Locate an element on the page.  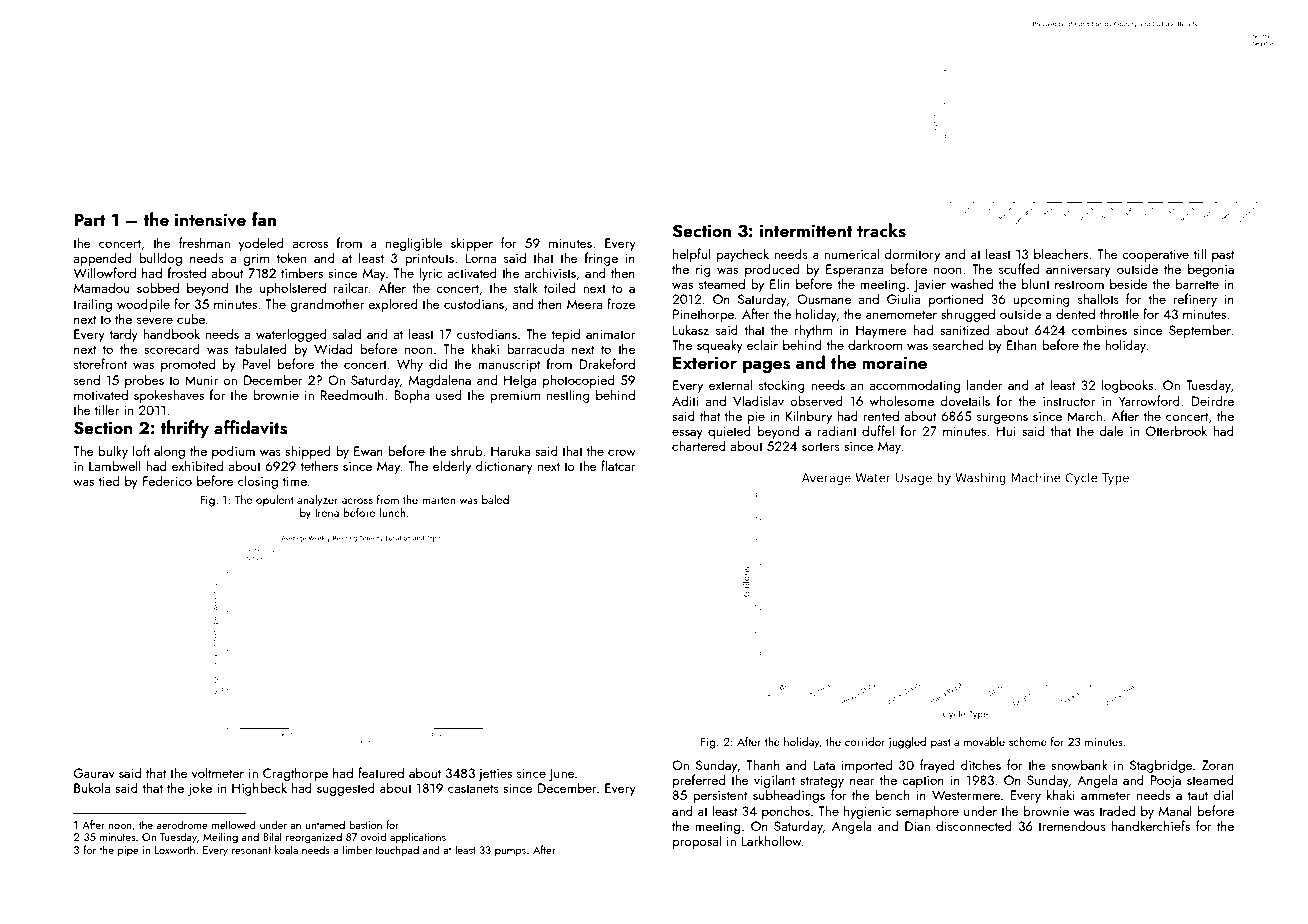
corridor is located at coordinates (865, 741).
